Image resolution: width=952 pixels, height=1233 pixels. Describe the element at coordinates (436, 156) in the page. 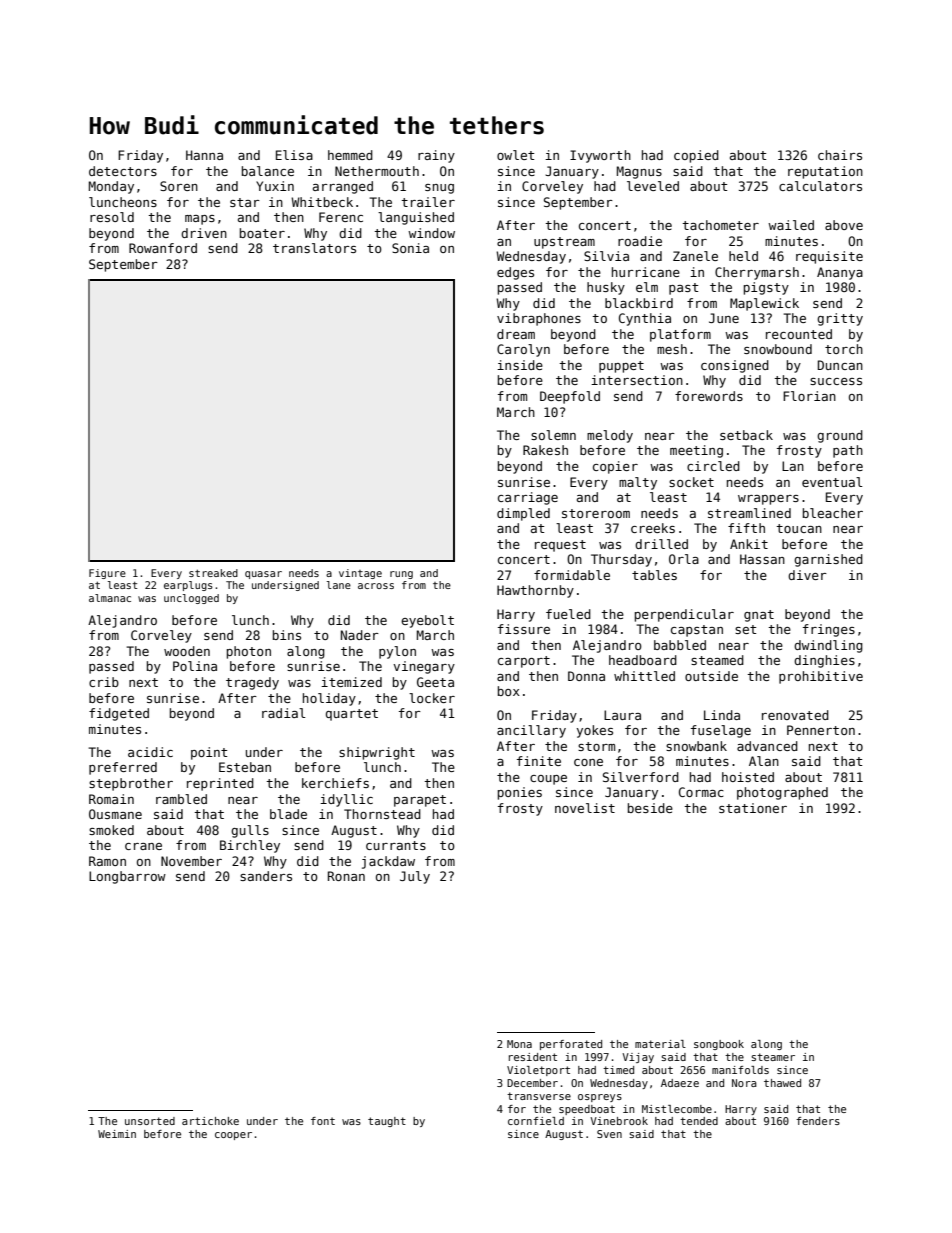

I see `rainy` at that location.
